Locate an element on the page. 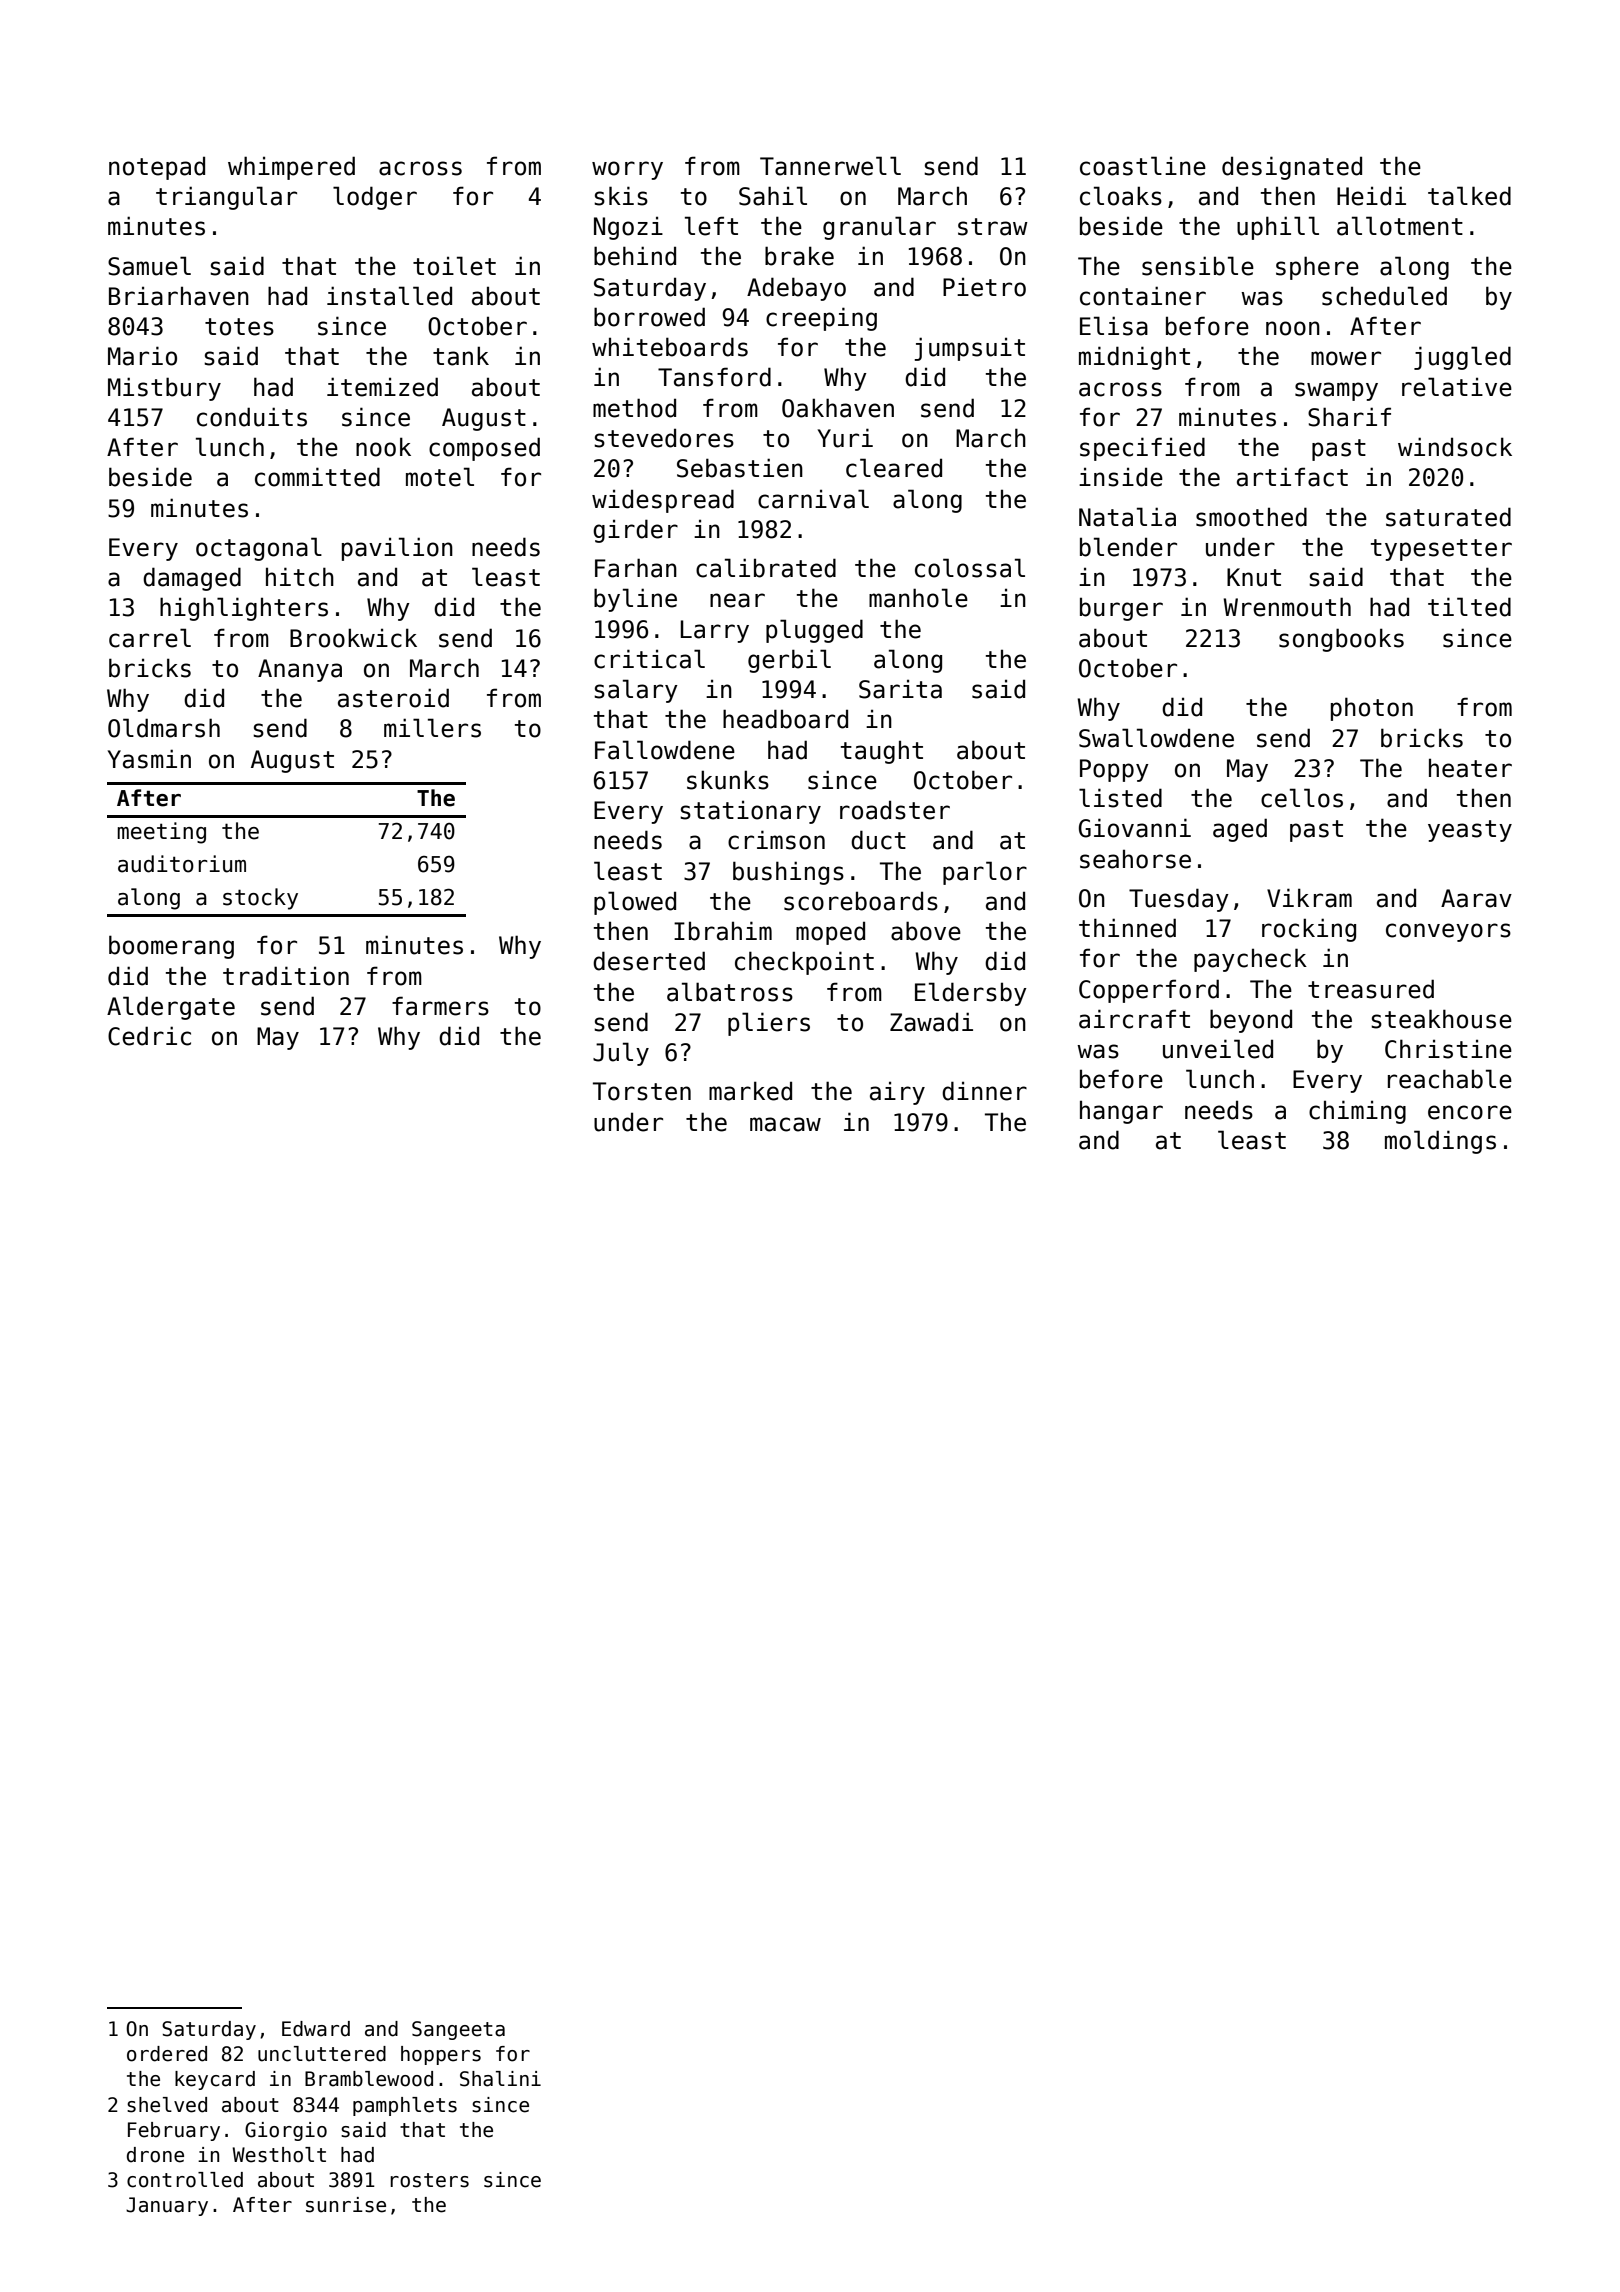 Image resolution: width=1620 pixels, height=2292 pixels. chiming is located at coordinates (1357, 1112).
